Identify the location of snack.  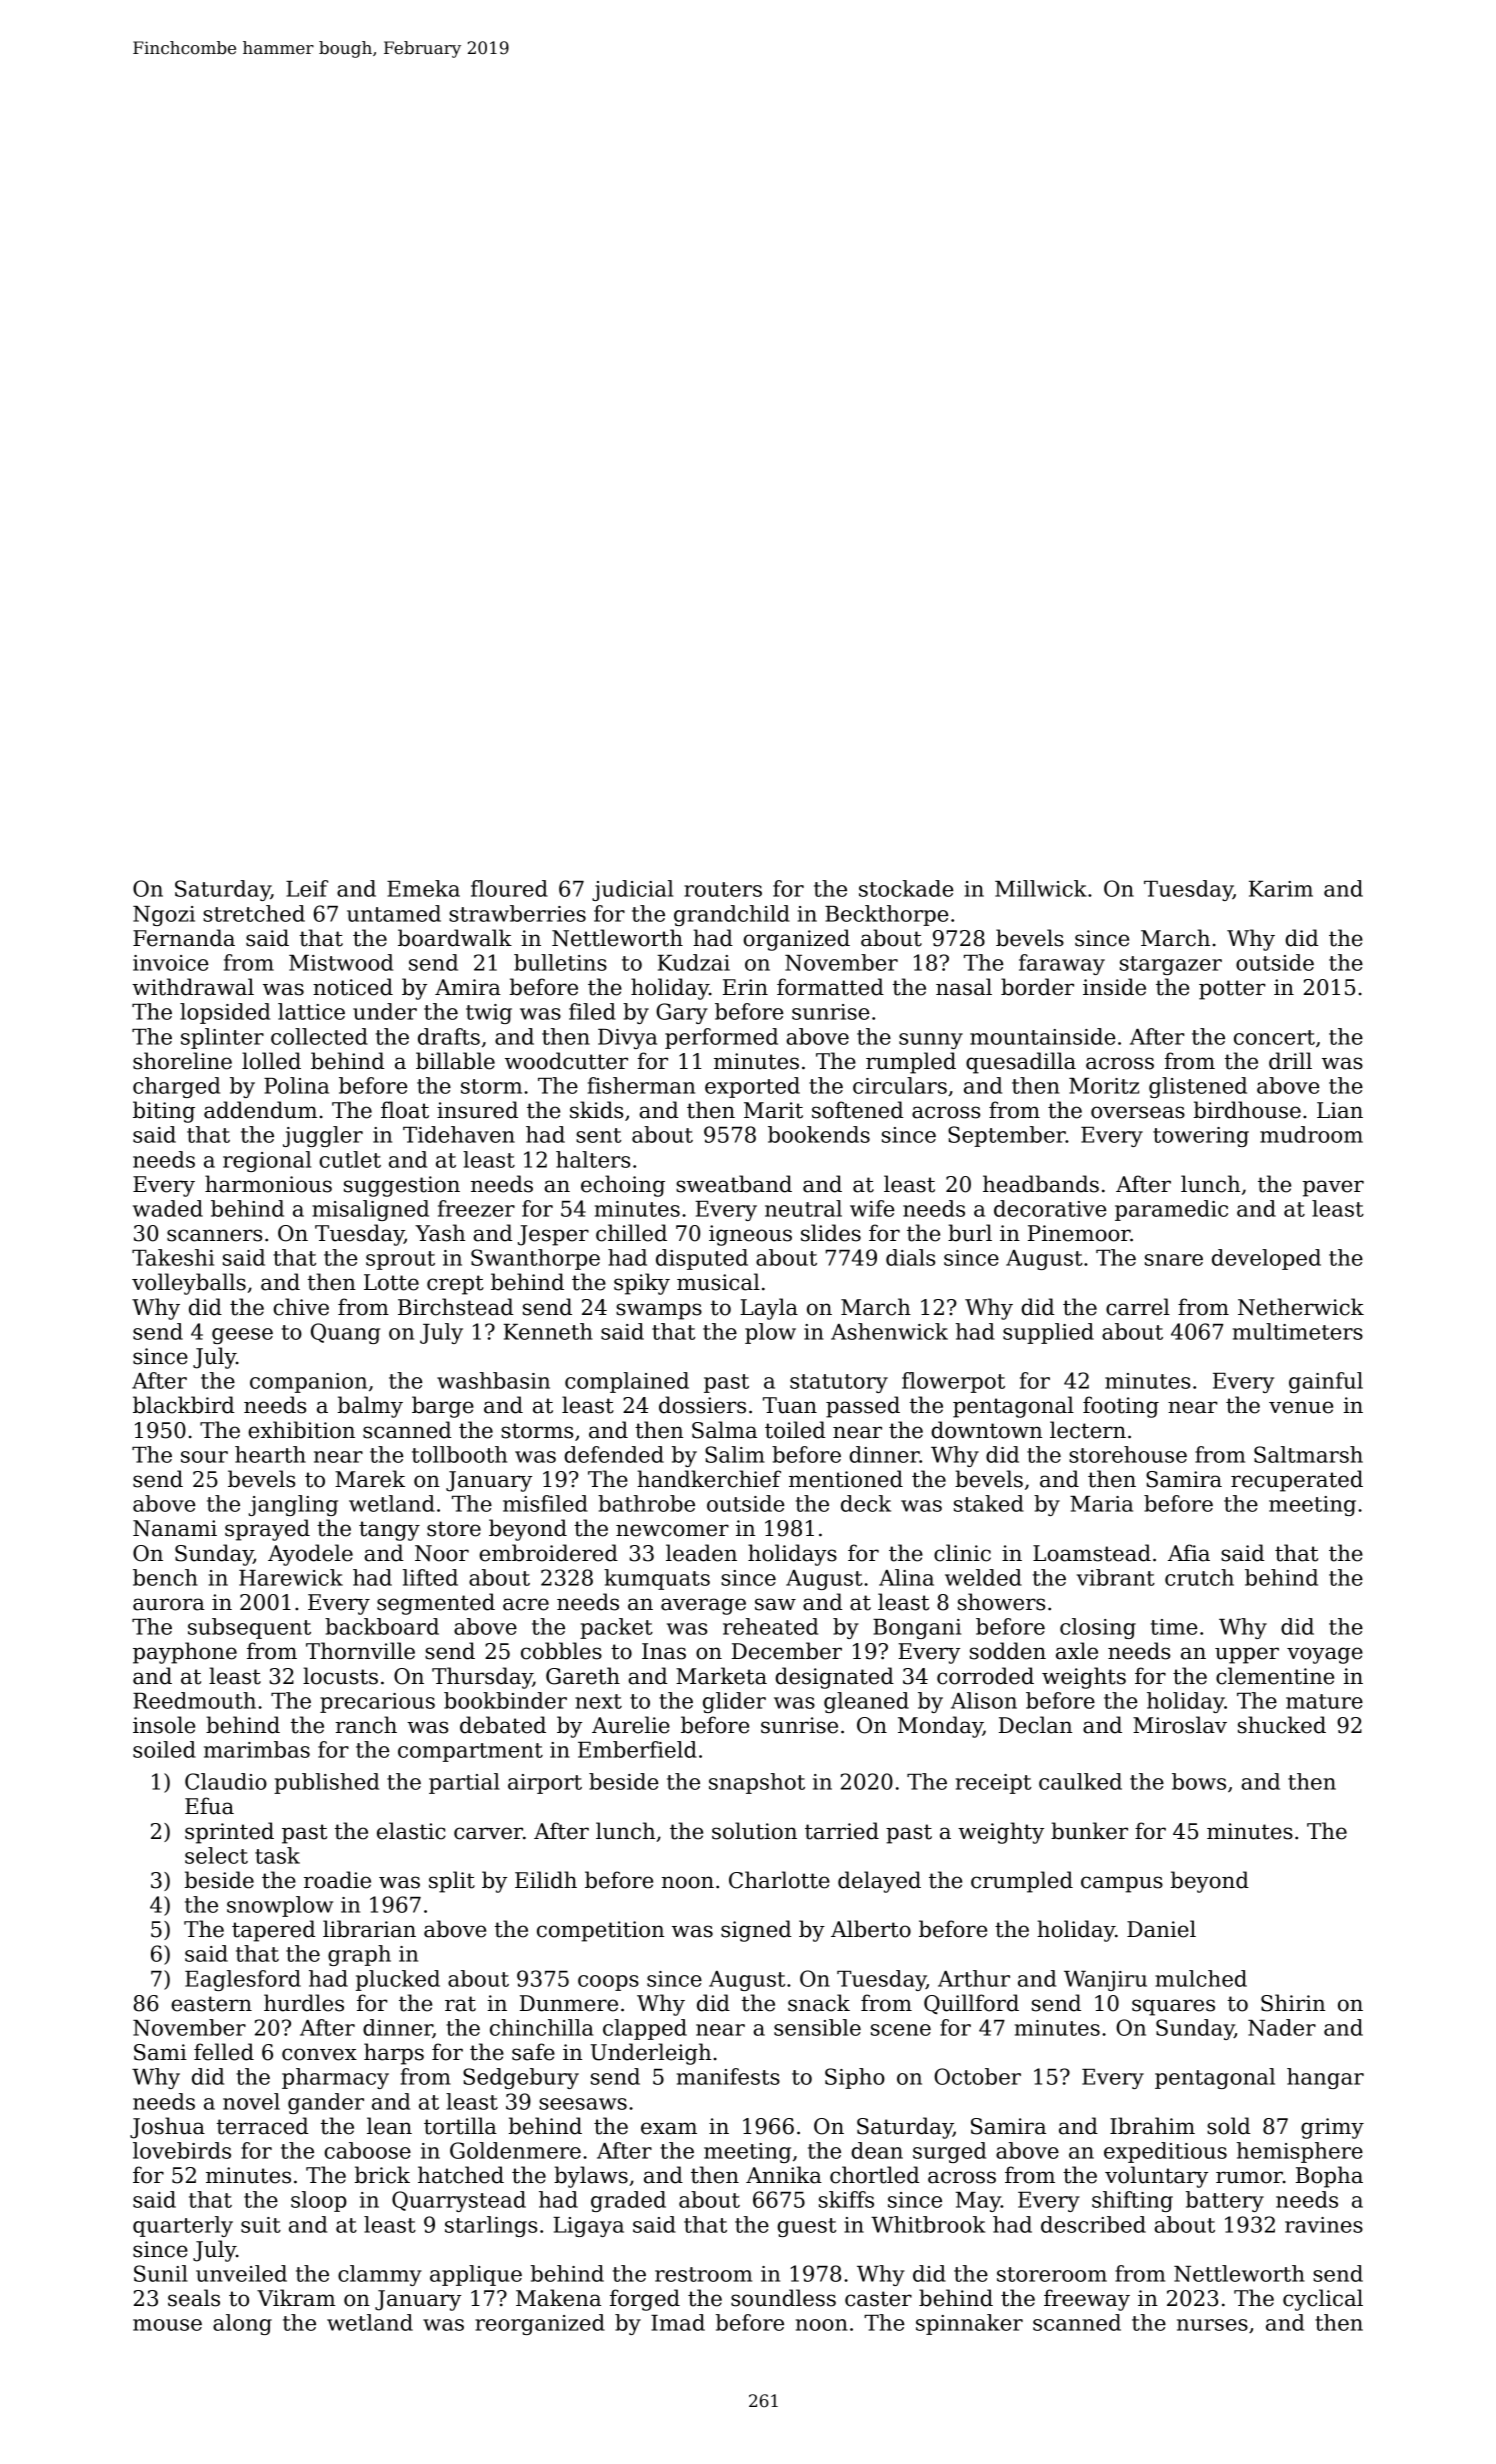
(819, 2003).
